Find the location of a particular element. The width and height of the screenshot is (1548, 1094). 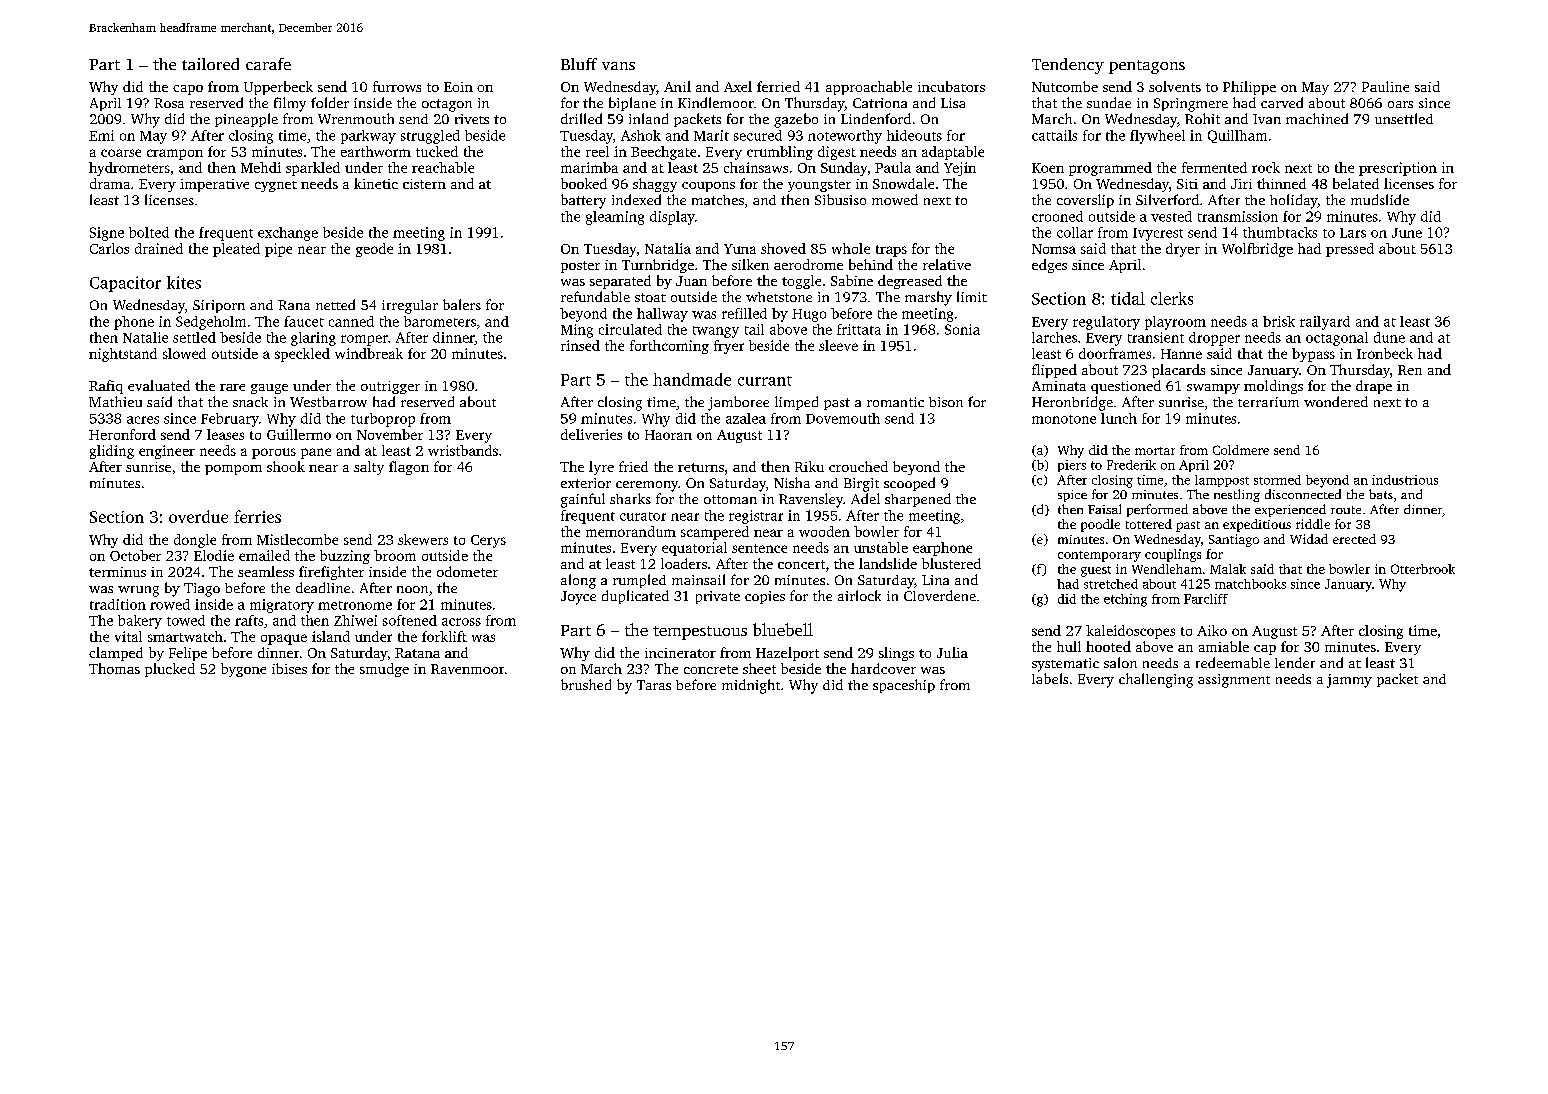

concert is located at coordinates (801, 564).
